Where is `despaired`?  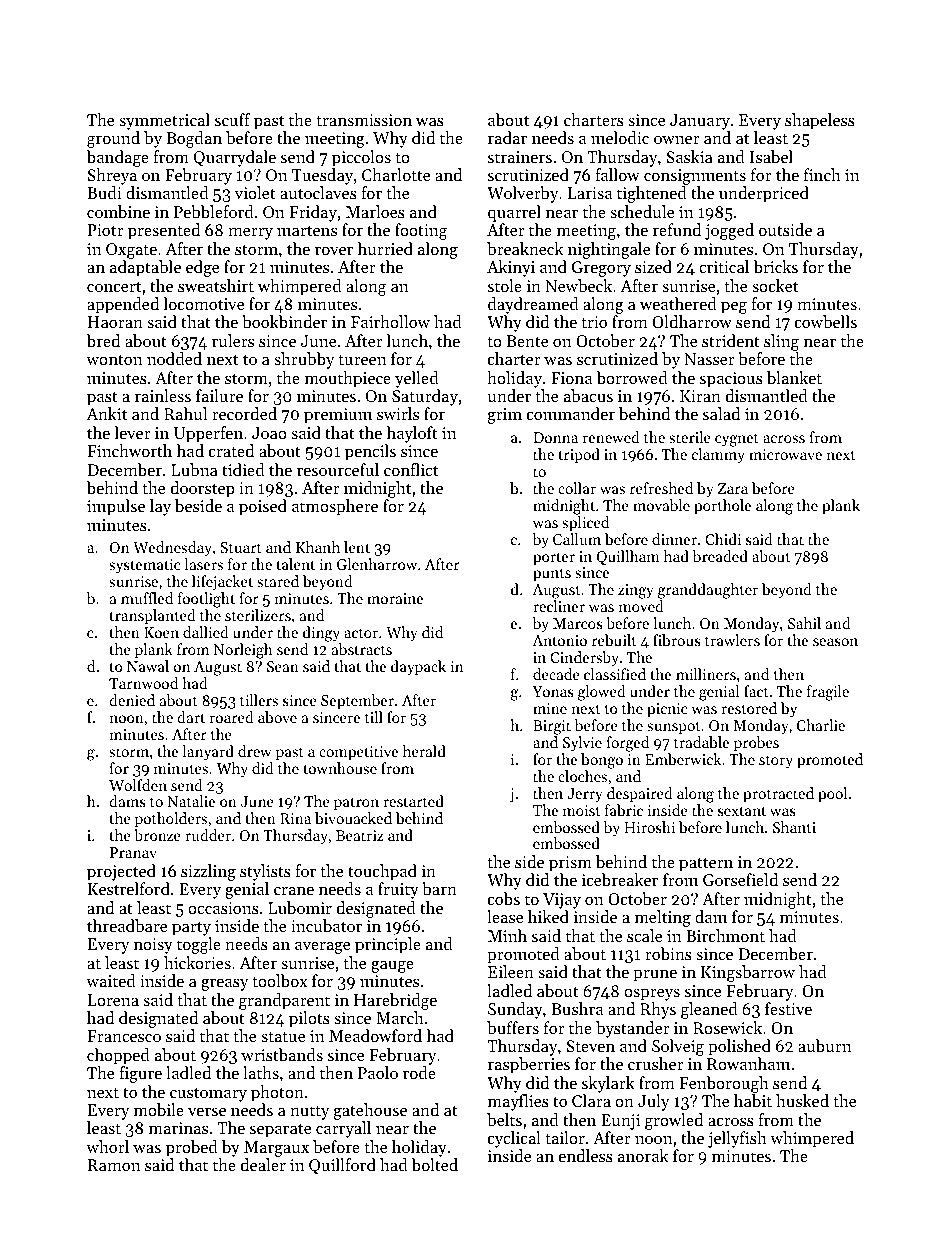
despaired is located at coordinates (640, 794).
